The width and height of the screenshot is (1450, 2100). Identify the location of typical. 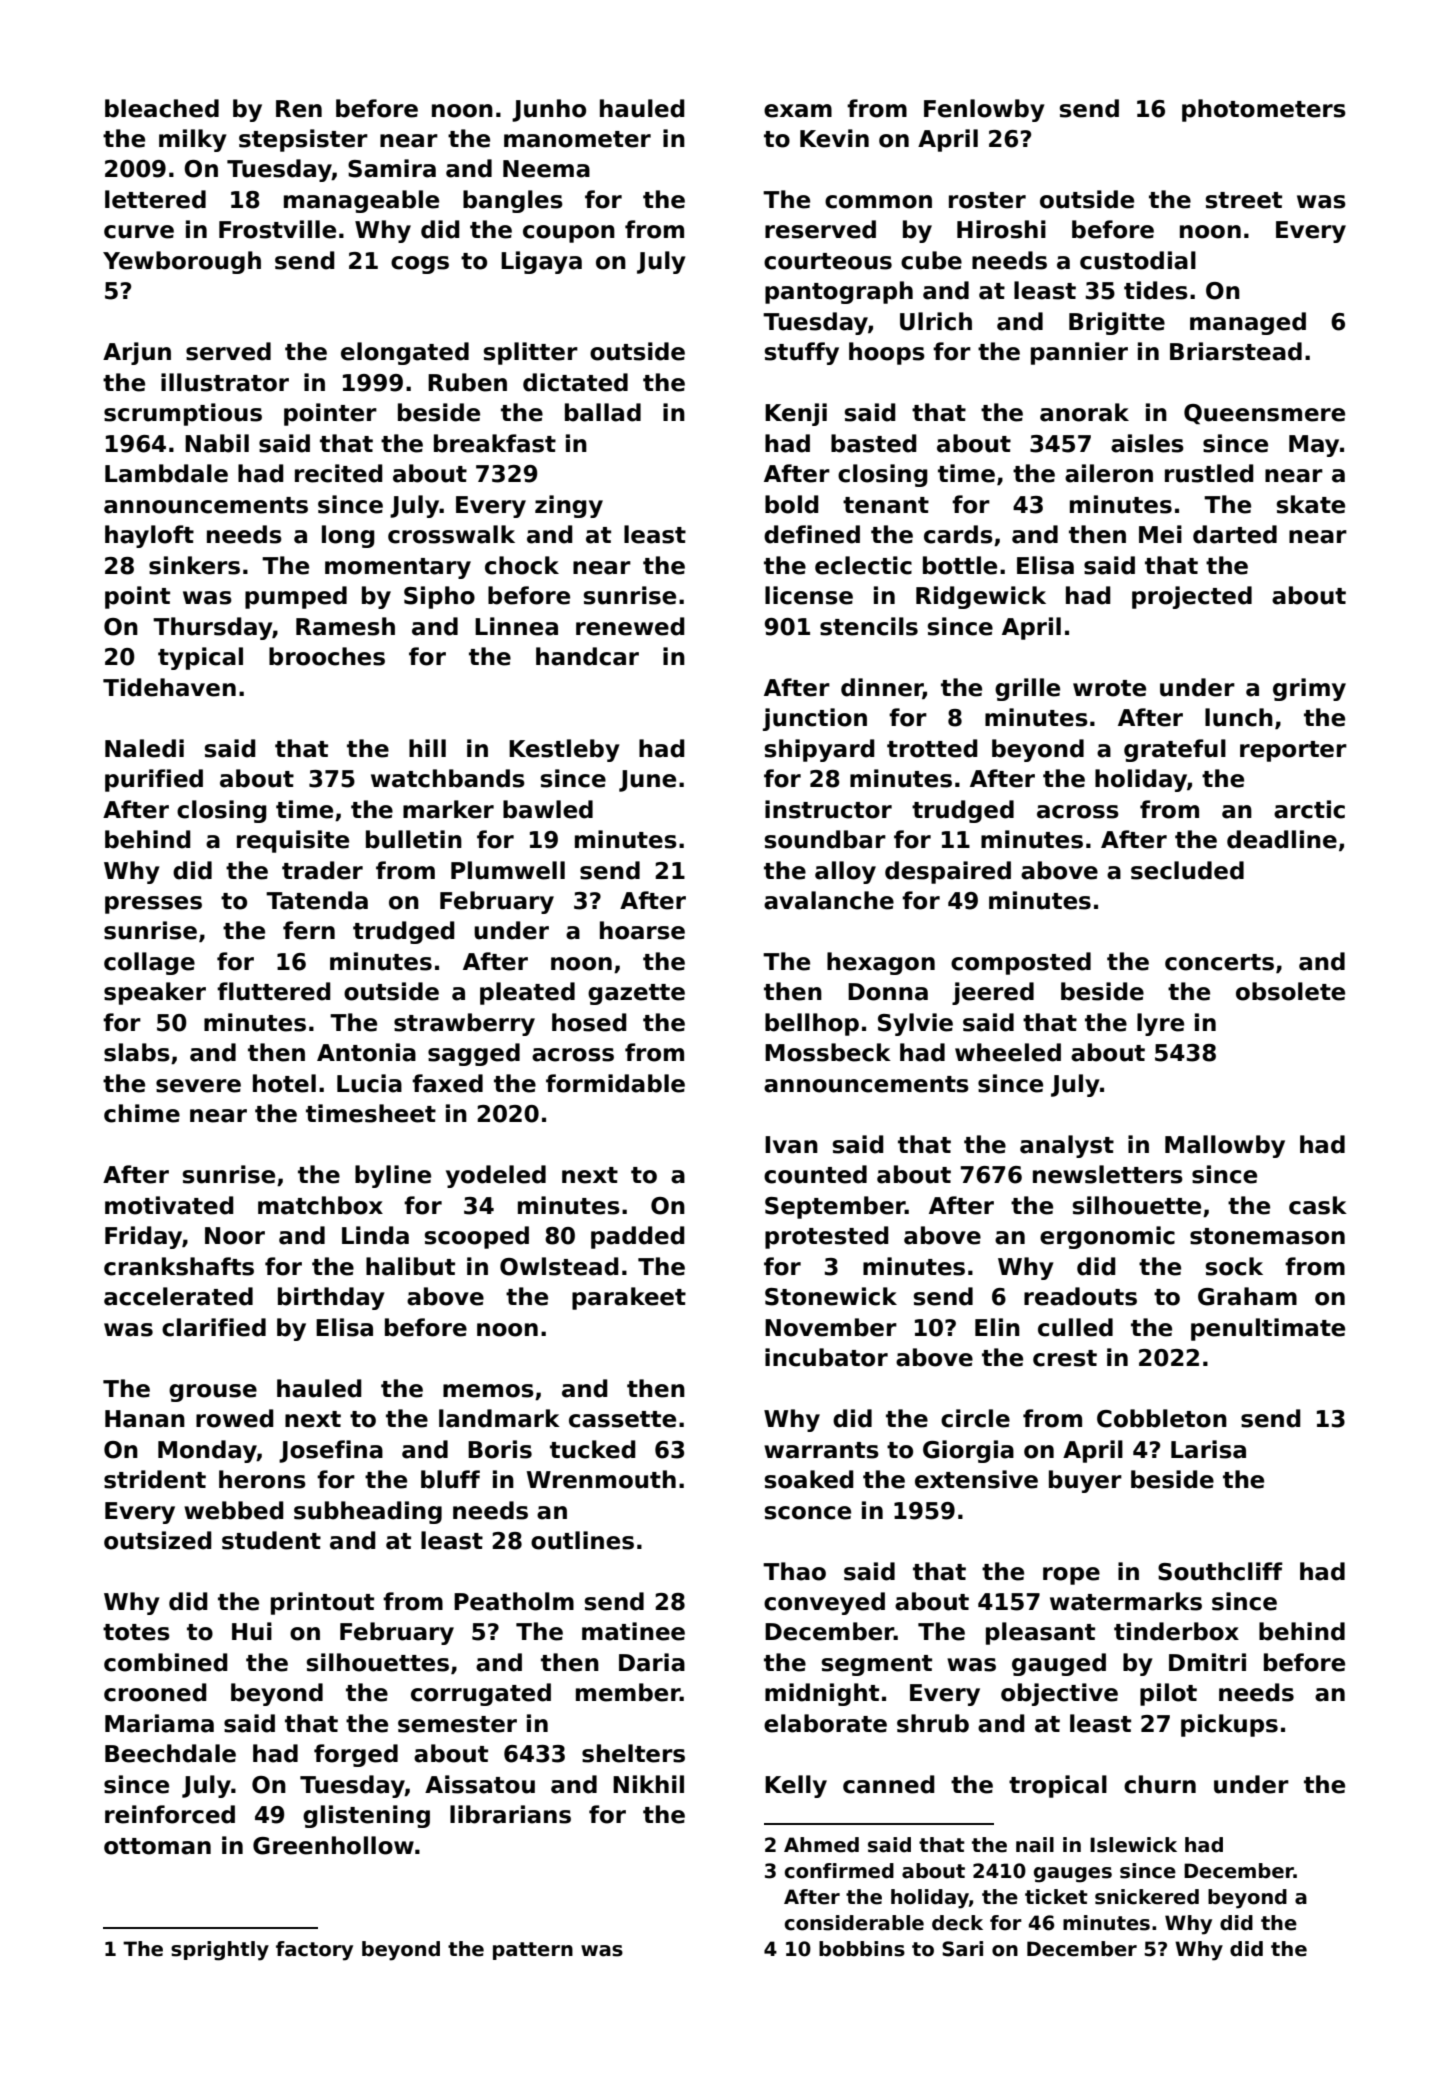
(200, 658).
